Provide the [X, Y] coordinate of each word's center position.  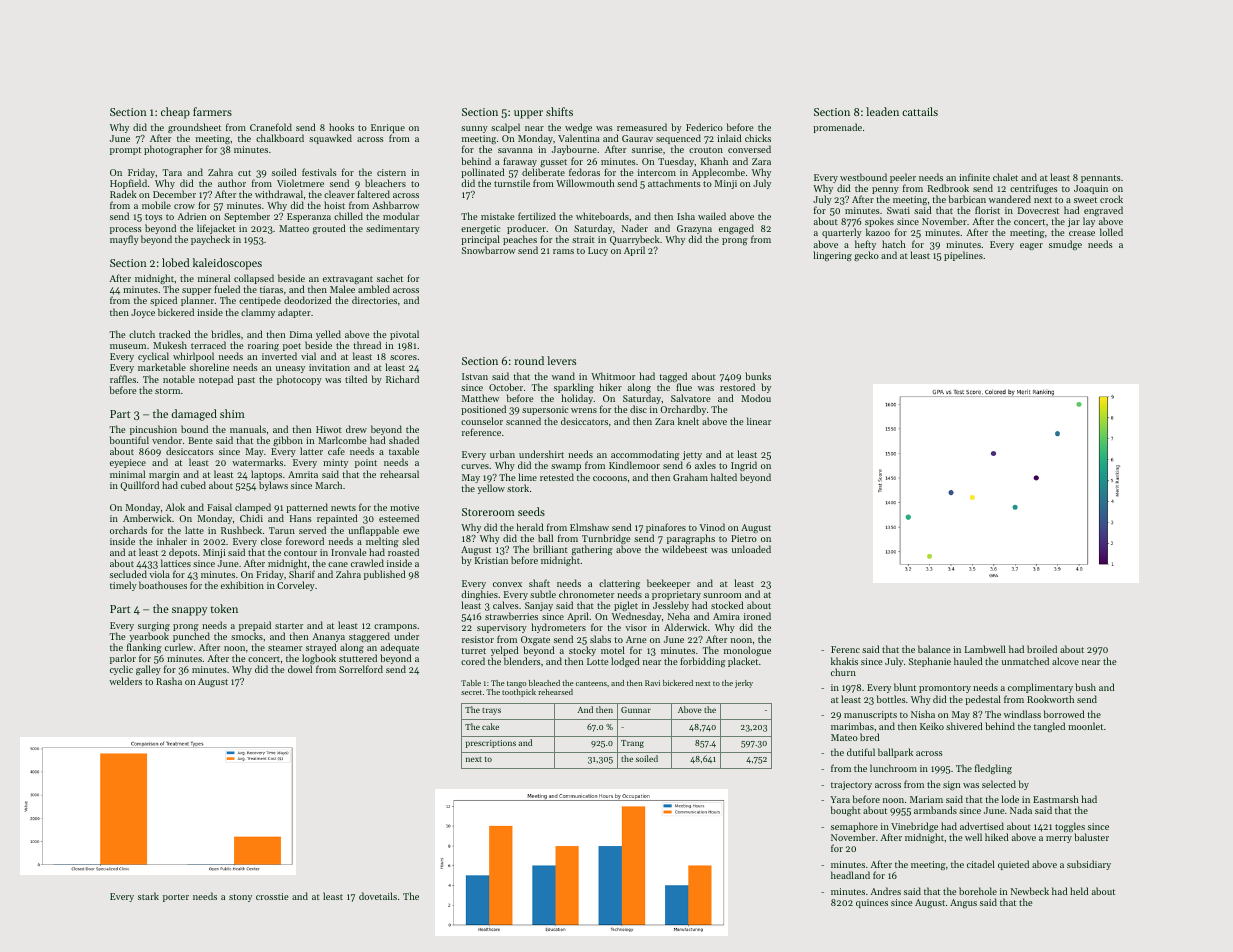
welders [125, 681]
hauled [968, 661]
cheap [175, 113]
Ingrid [744, 466]
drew [356, 429]
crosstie [272, 896]
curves [475, 466]
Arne [636, 639]
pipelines [963, 256]
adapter [294, 313]
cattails [920, 111]
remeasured [642, 127]
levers [561, 360]
